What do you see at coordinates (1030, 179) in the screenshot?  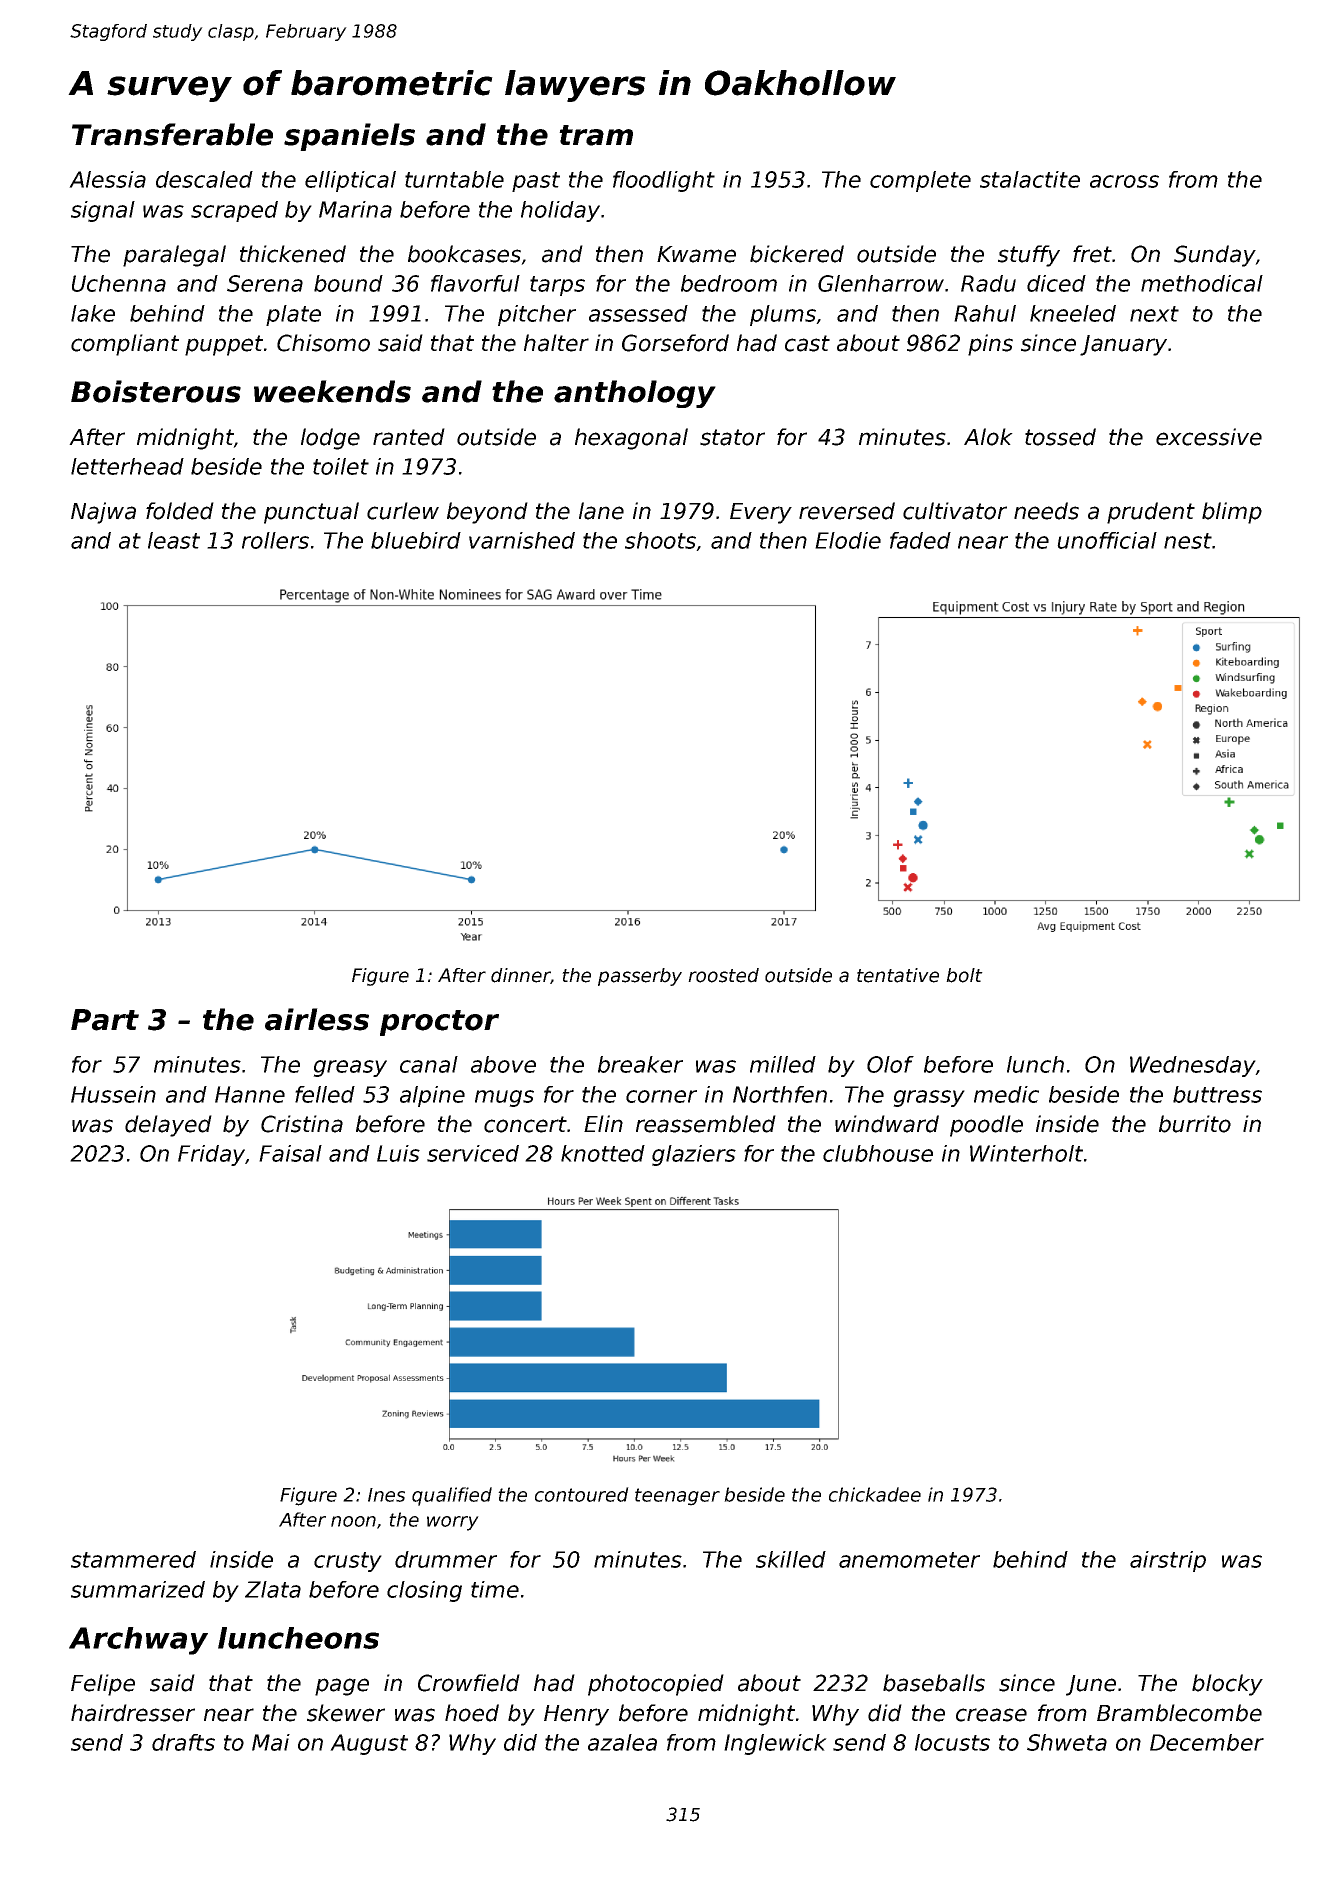 I see `stalactite` at bounding box center [1030, 179].
